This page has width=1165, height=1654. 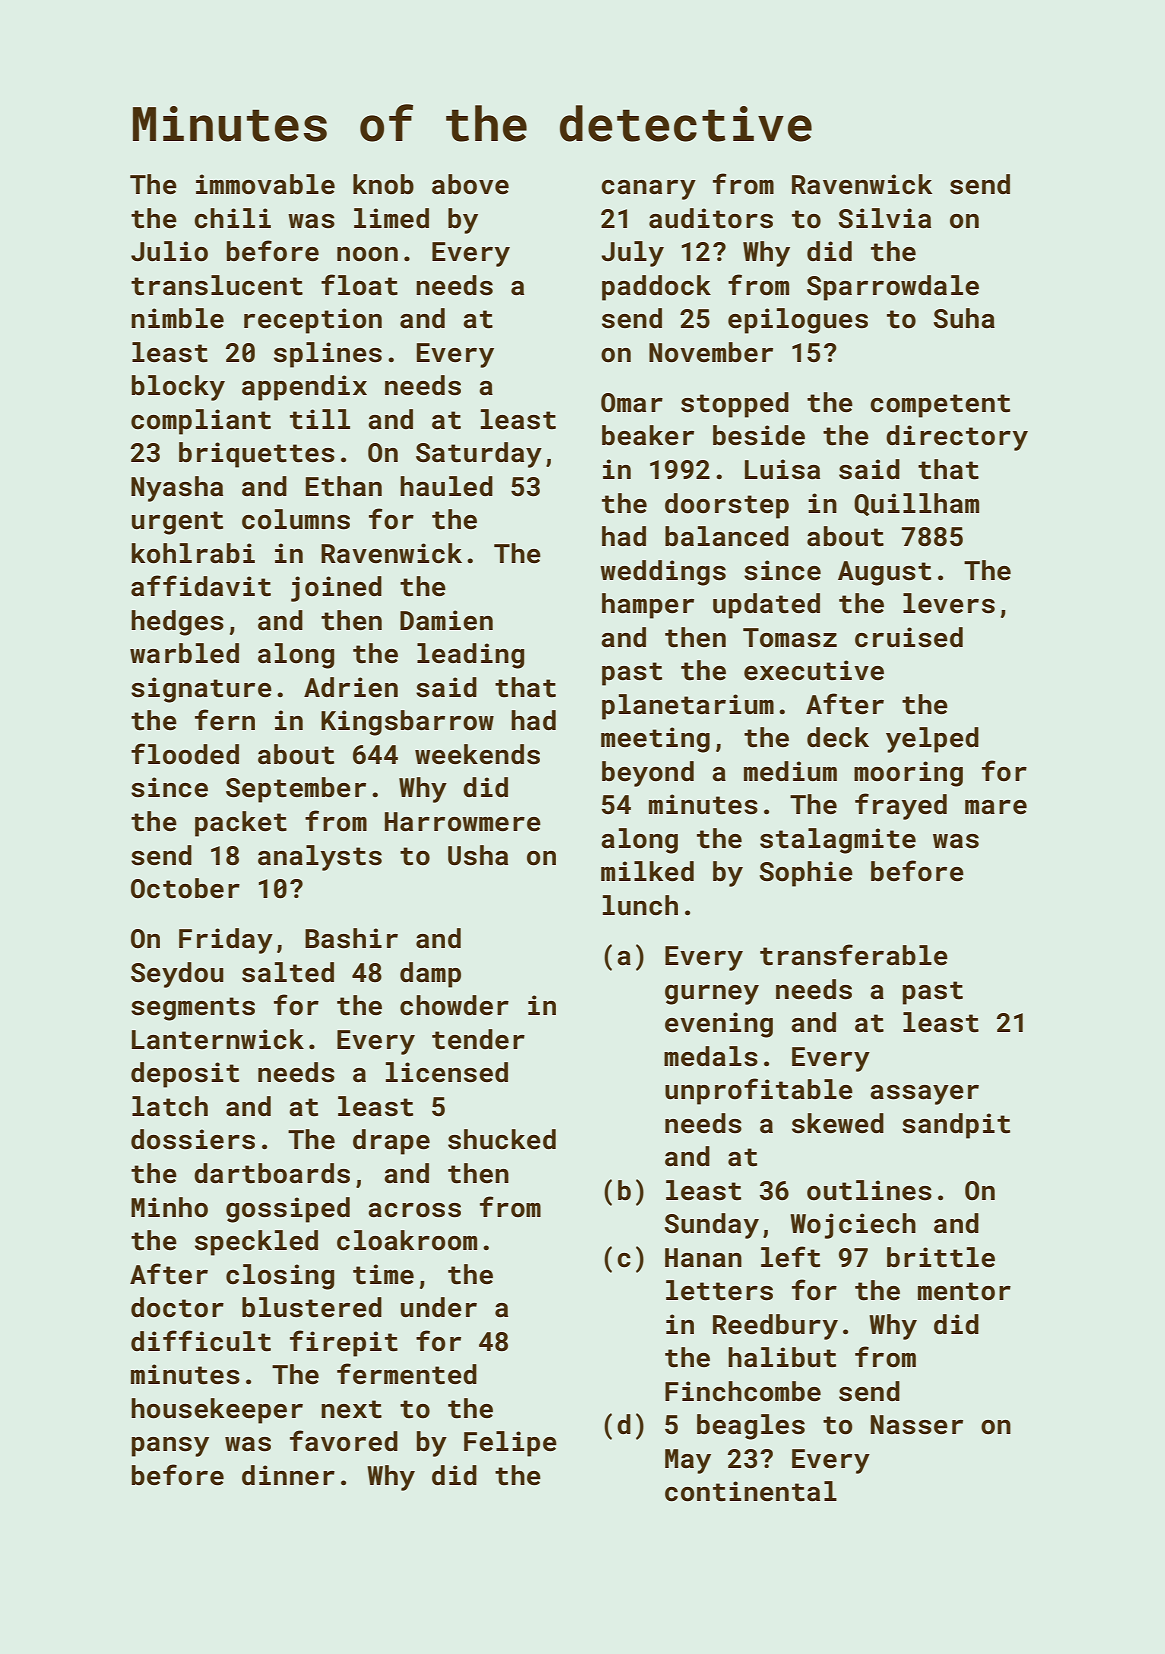 I want to click on immovable, so click(x=265, y=184).
